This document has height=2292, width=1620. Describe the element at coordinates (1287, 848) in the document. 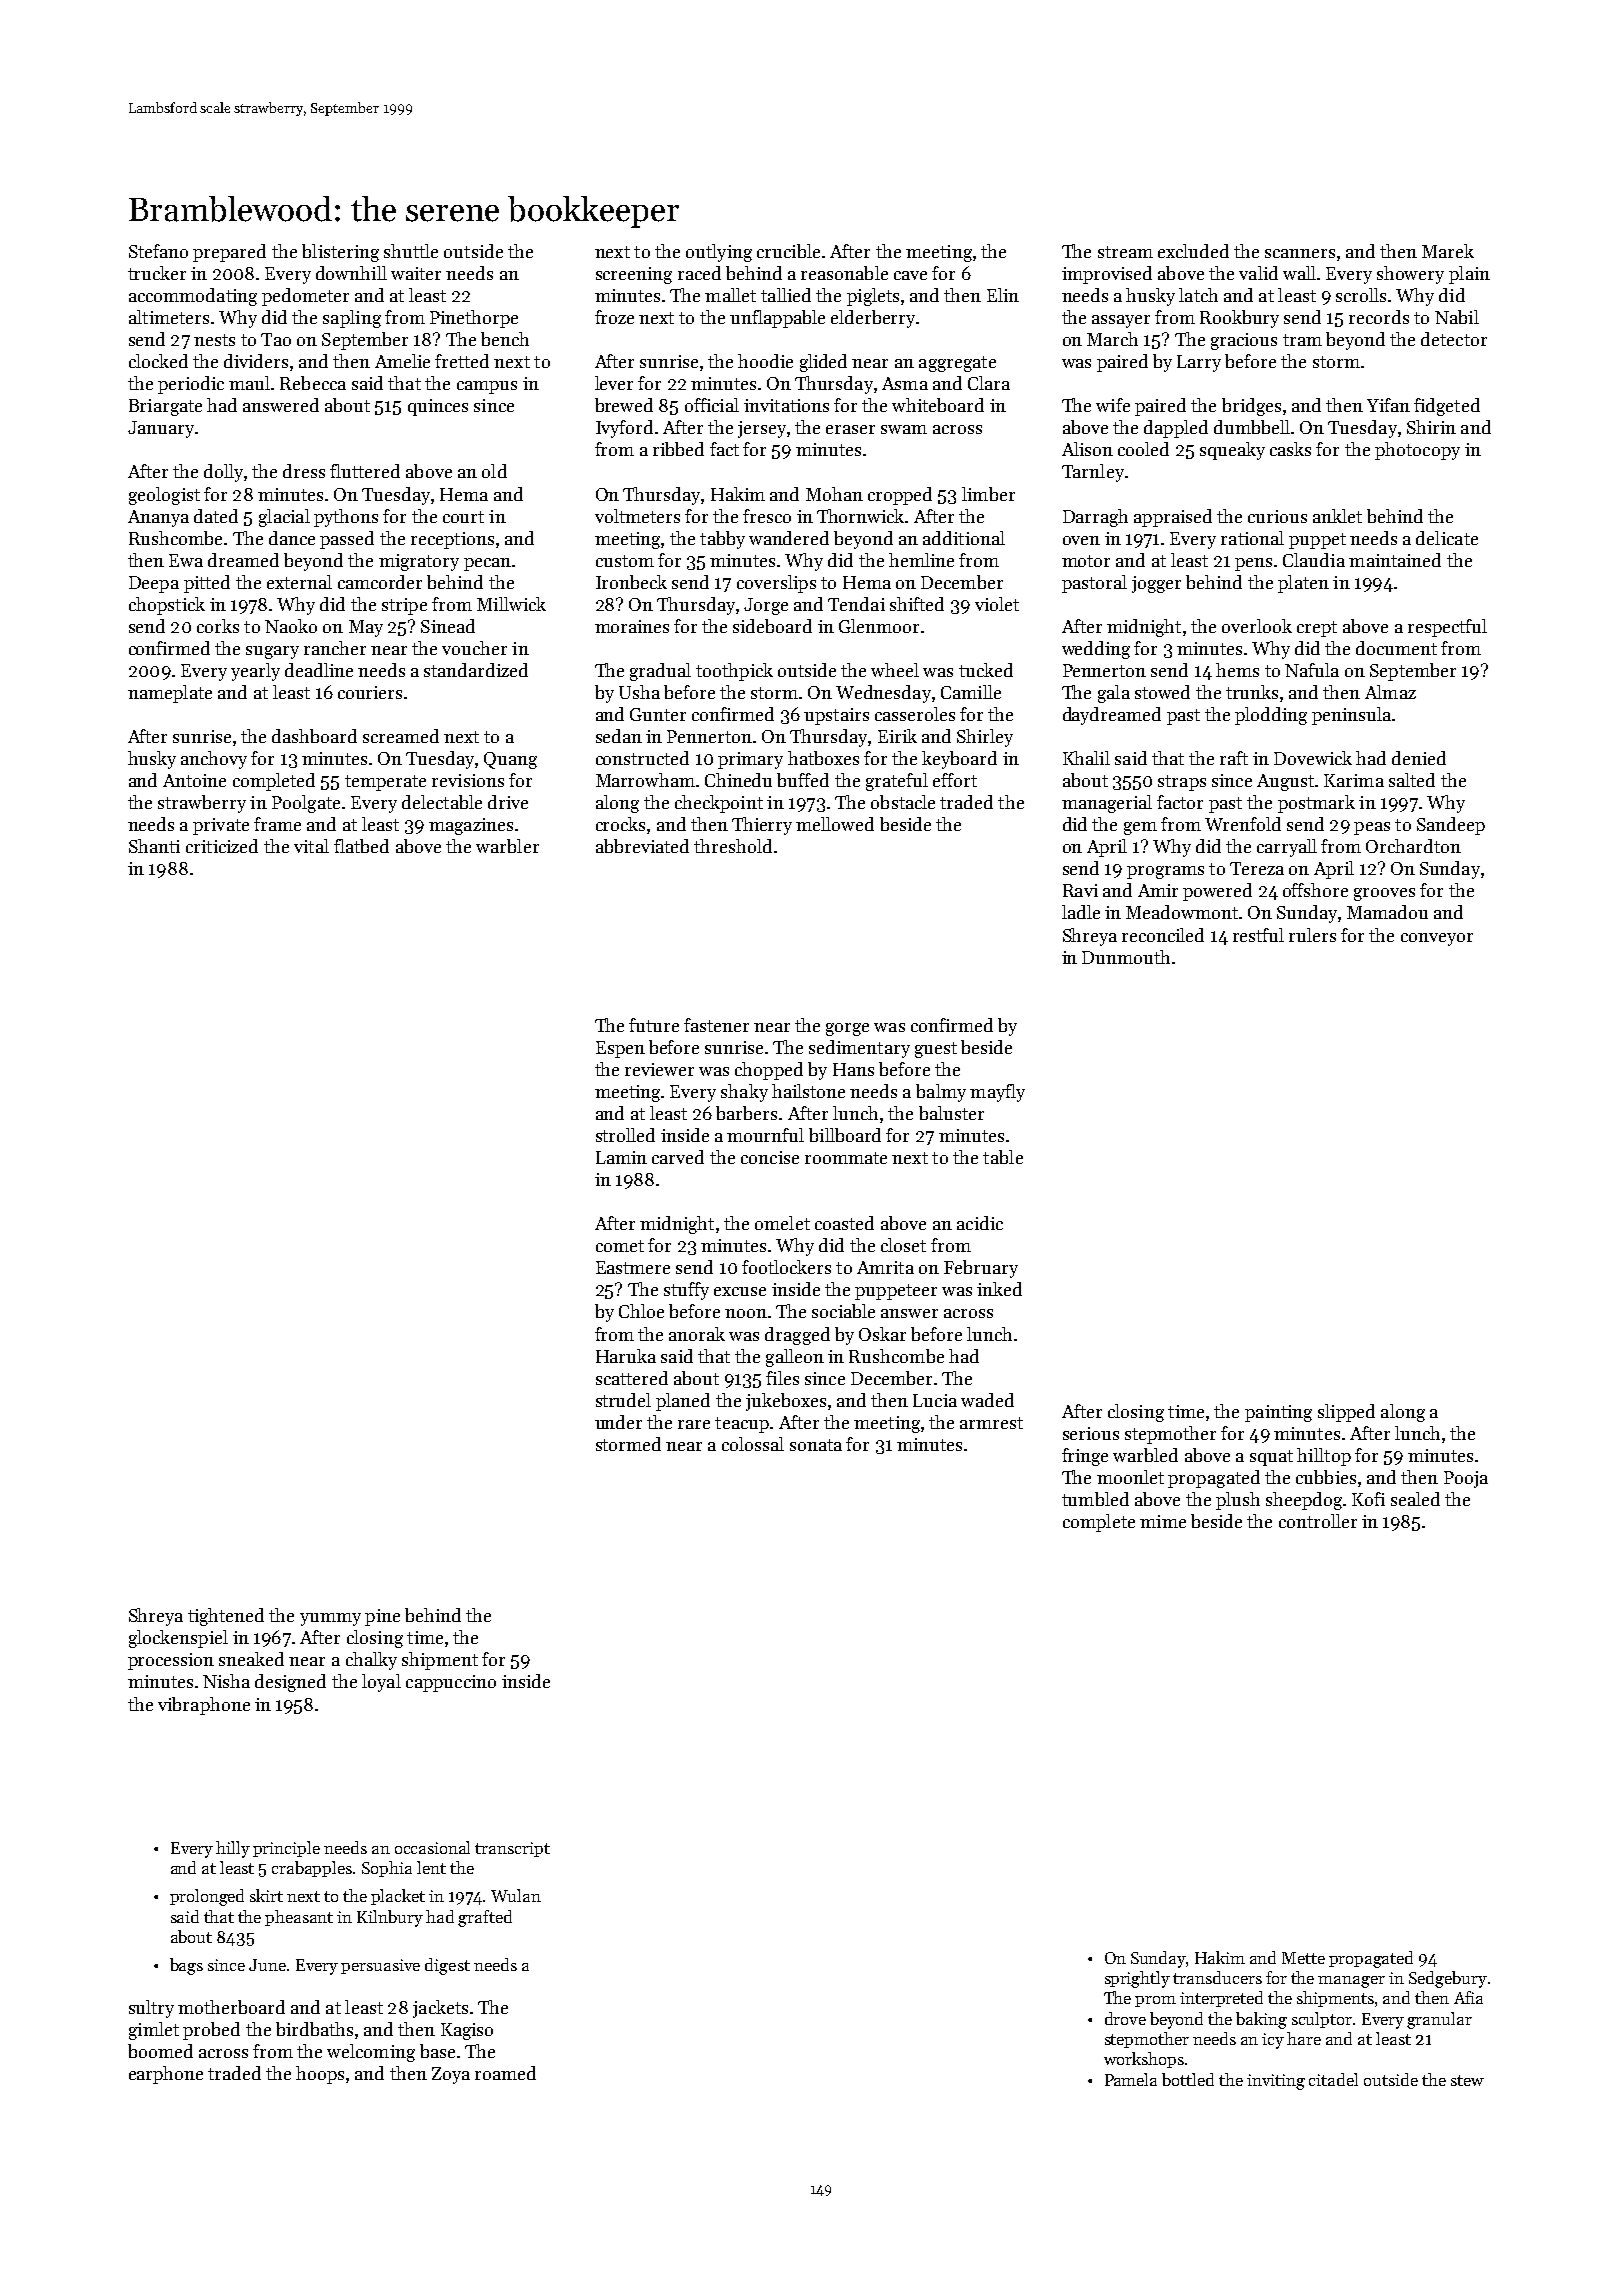

I see `carryall` at that location.
